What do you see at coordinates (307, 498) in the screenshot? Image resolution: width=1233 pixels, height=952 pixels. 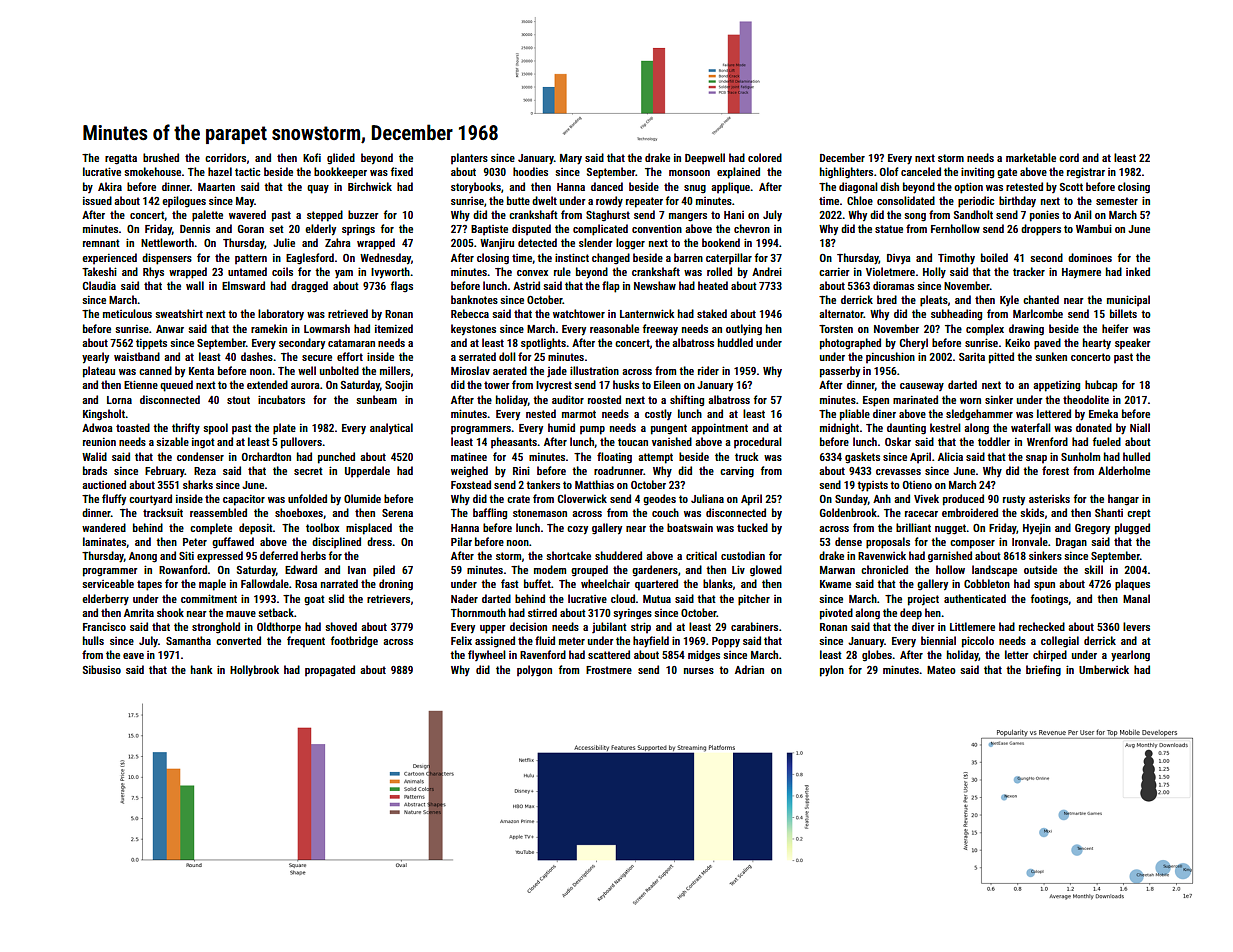 I see `unfolded` at bounding box center [307, 498].
